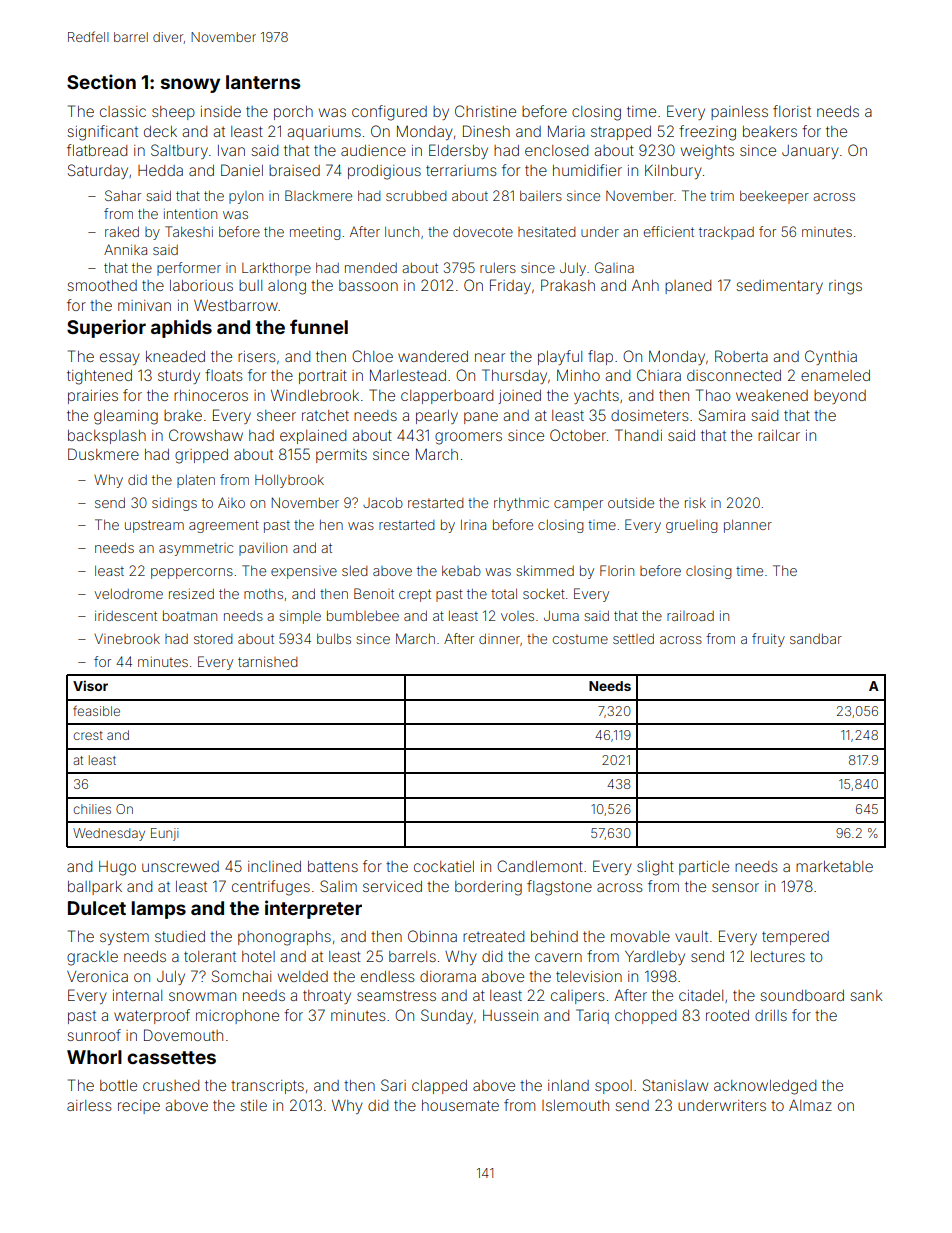 This screenshot has height=1233, width=952. I want to click on Saltbury, so click(179, 151).
